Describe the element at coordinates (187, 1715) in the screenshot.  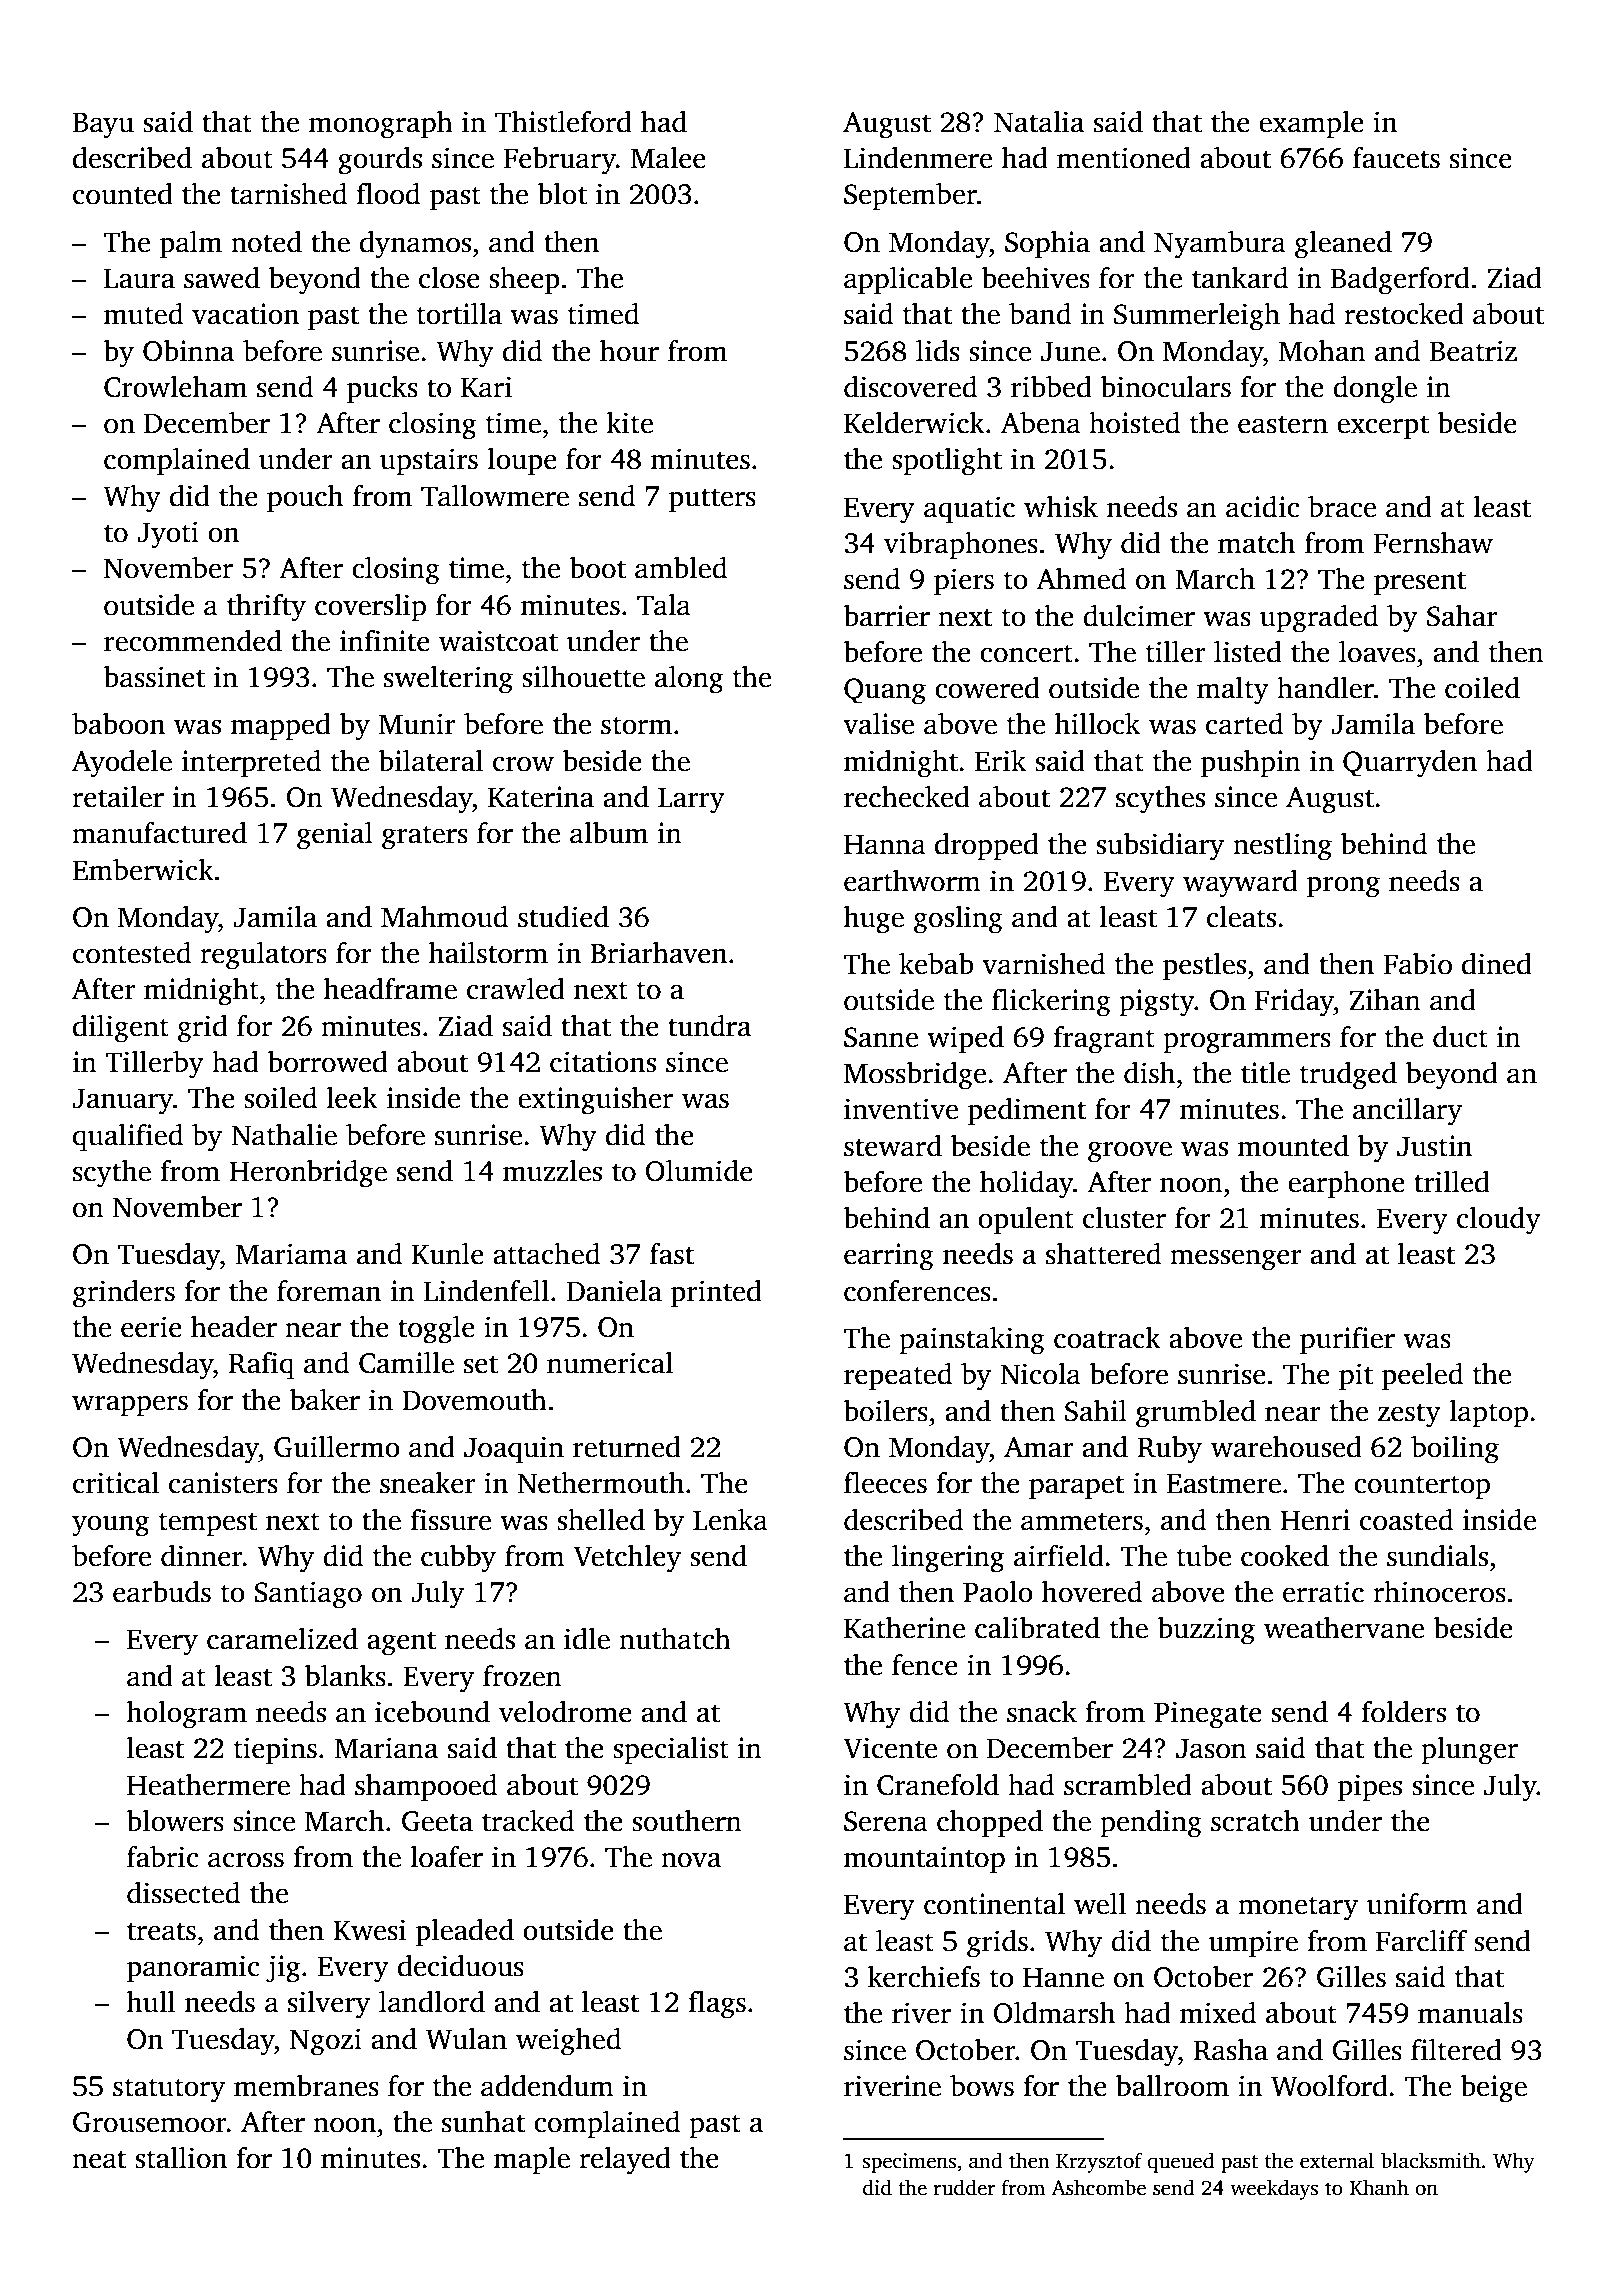
I see `hologram` at that location.
